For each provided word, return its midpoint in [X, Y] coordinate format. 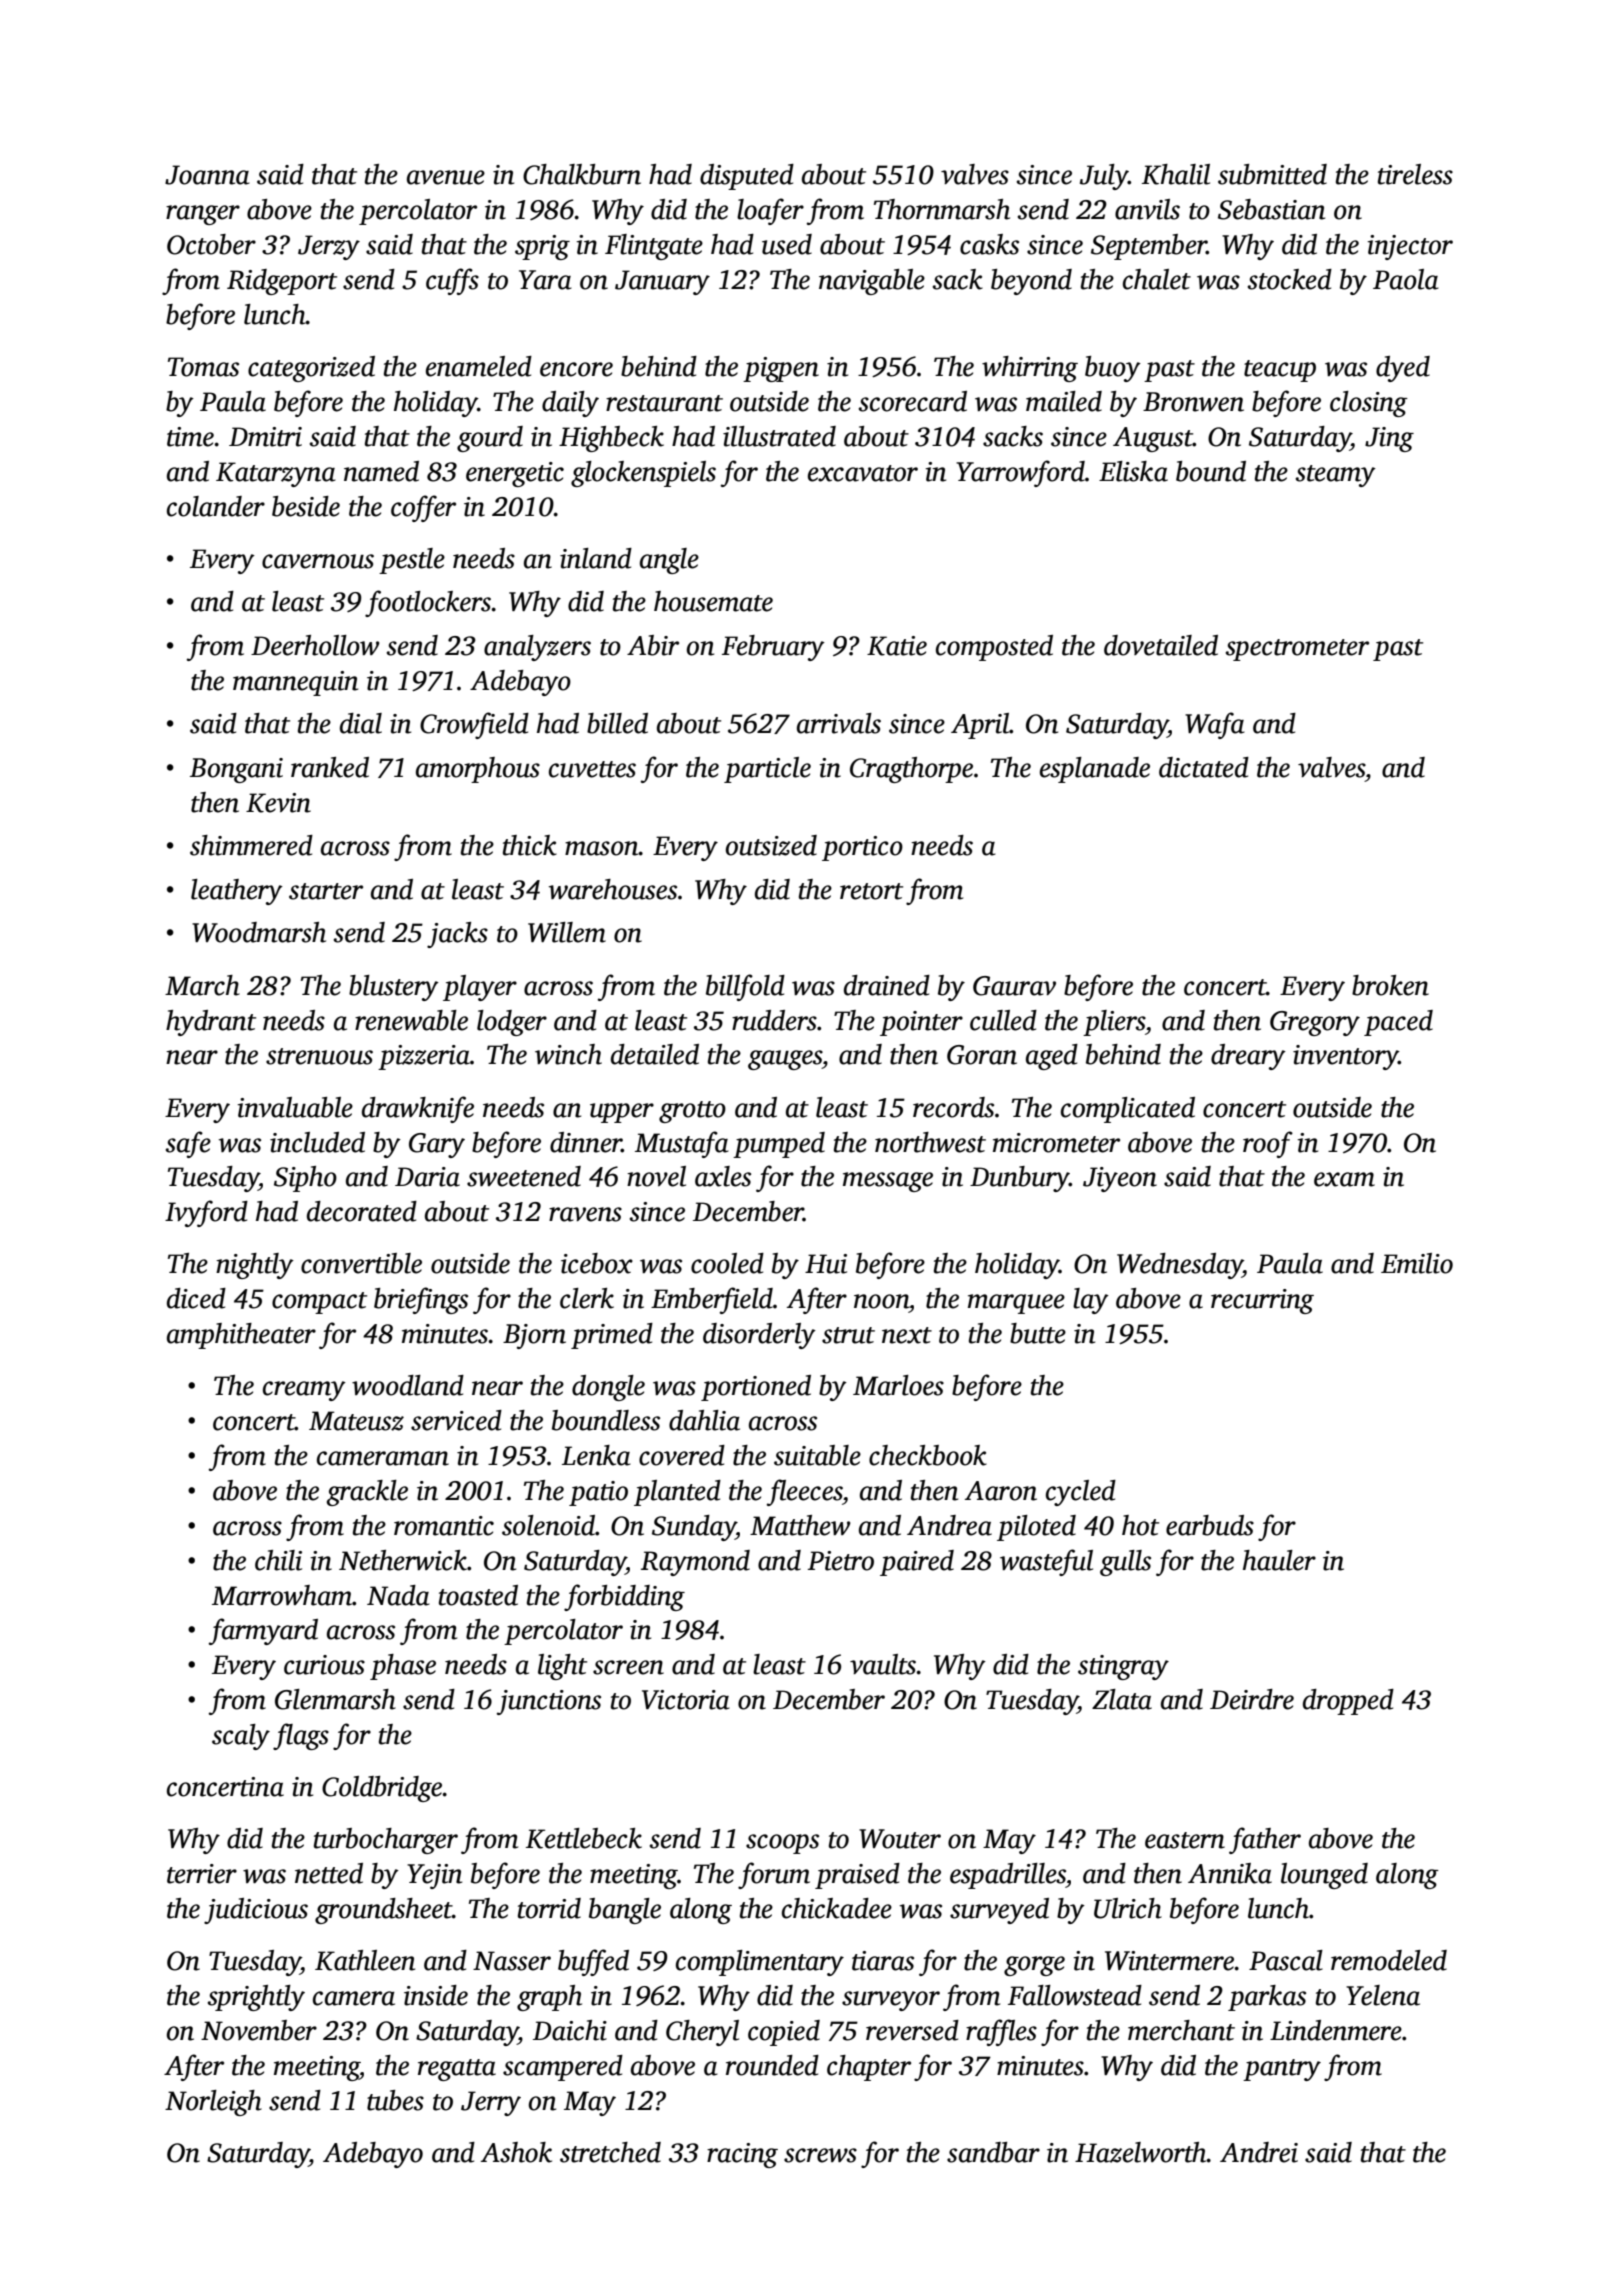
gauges [785, 1060]
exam [1344, 1179]
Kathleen [365, 1960]
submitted [1272, 174]
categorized [311, 369]
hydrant [211, 1023]
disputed [747, 177]
